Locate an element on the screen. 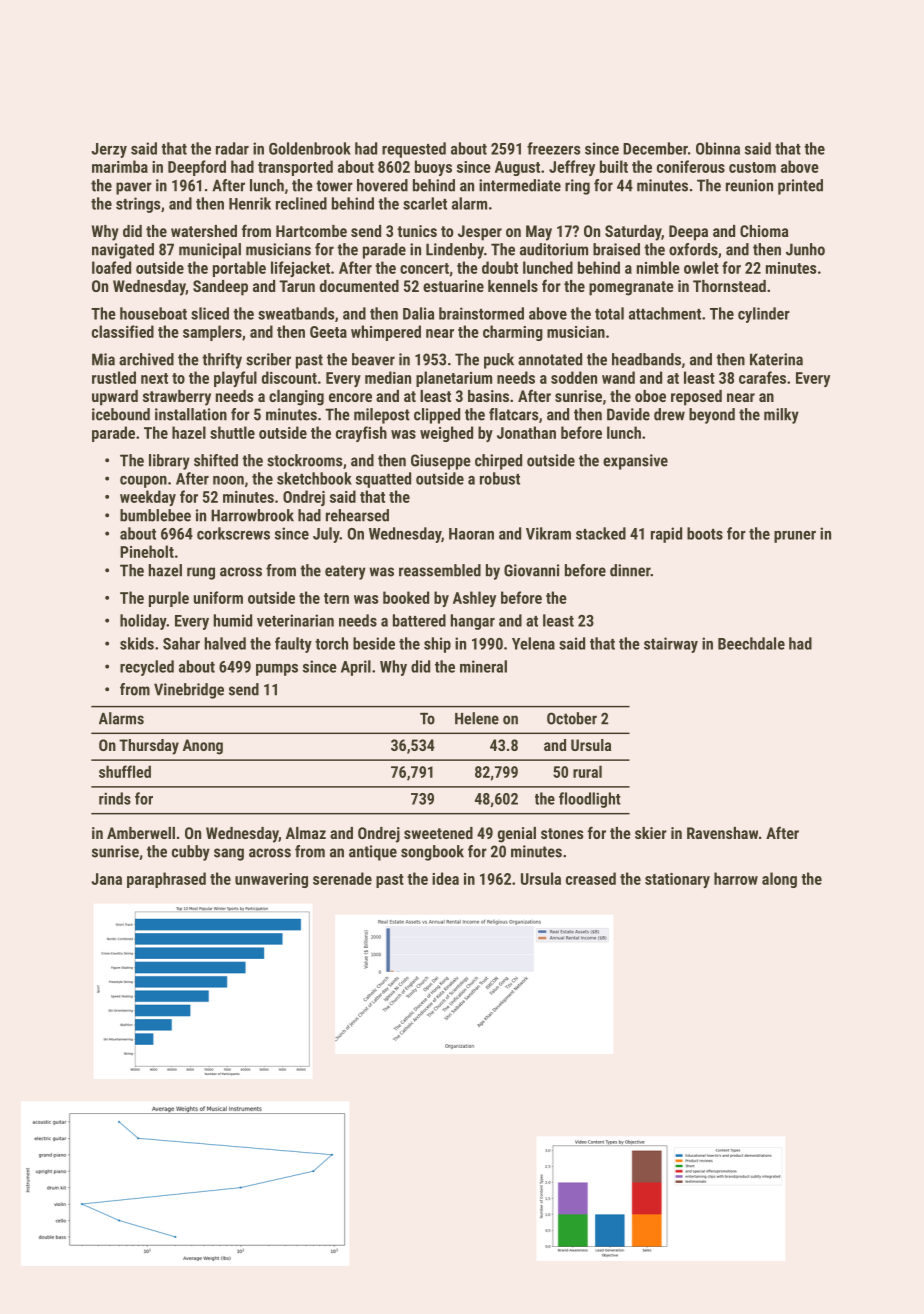  sang is located at coordinates (229, 854).
